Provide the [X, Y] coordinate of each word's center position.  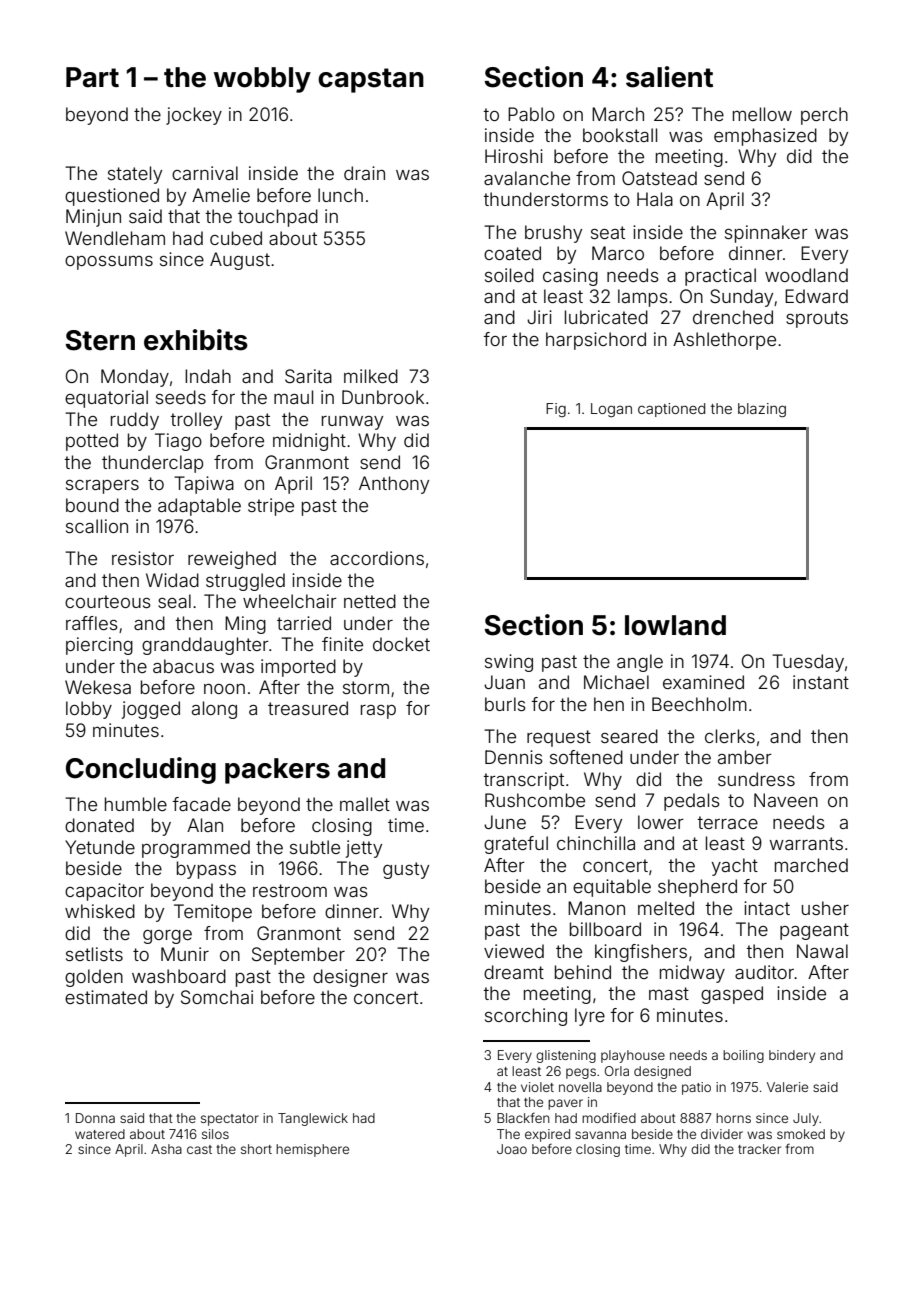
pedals [692, 802]
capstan [371, 80]
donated [99, 825]
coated [512, 253]
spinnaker [766, 234]
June [505, 822]
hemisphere [312, 1150]
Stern [100, 340]
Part [92, 77]
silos [215, 1134]
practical [720, 277]
